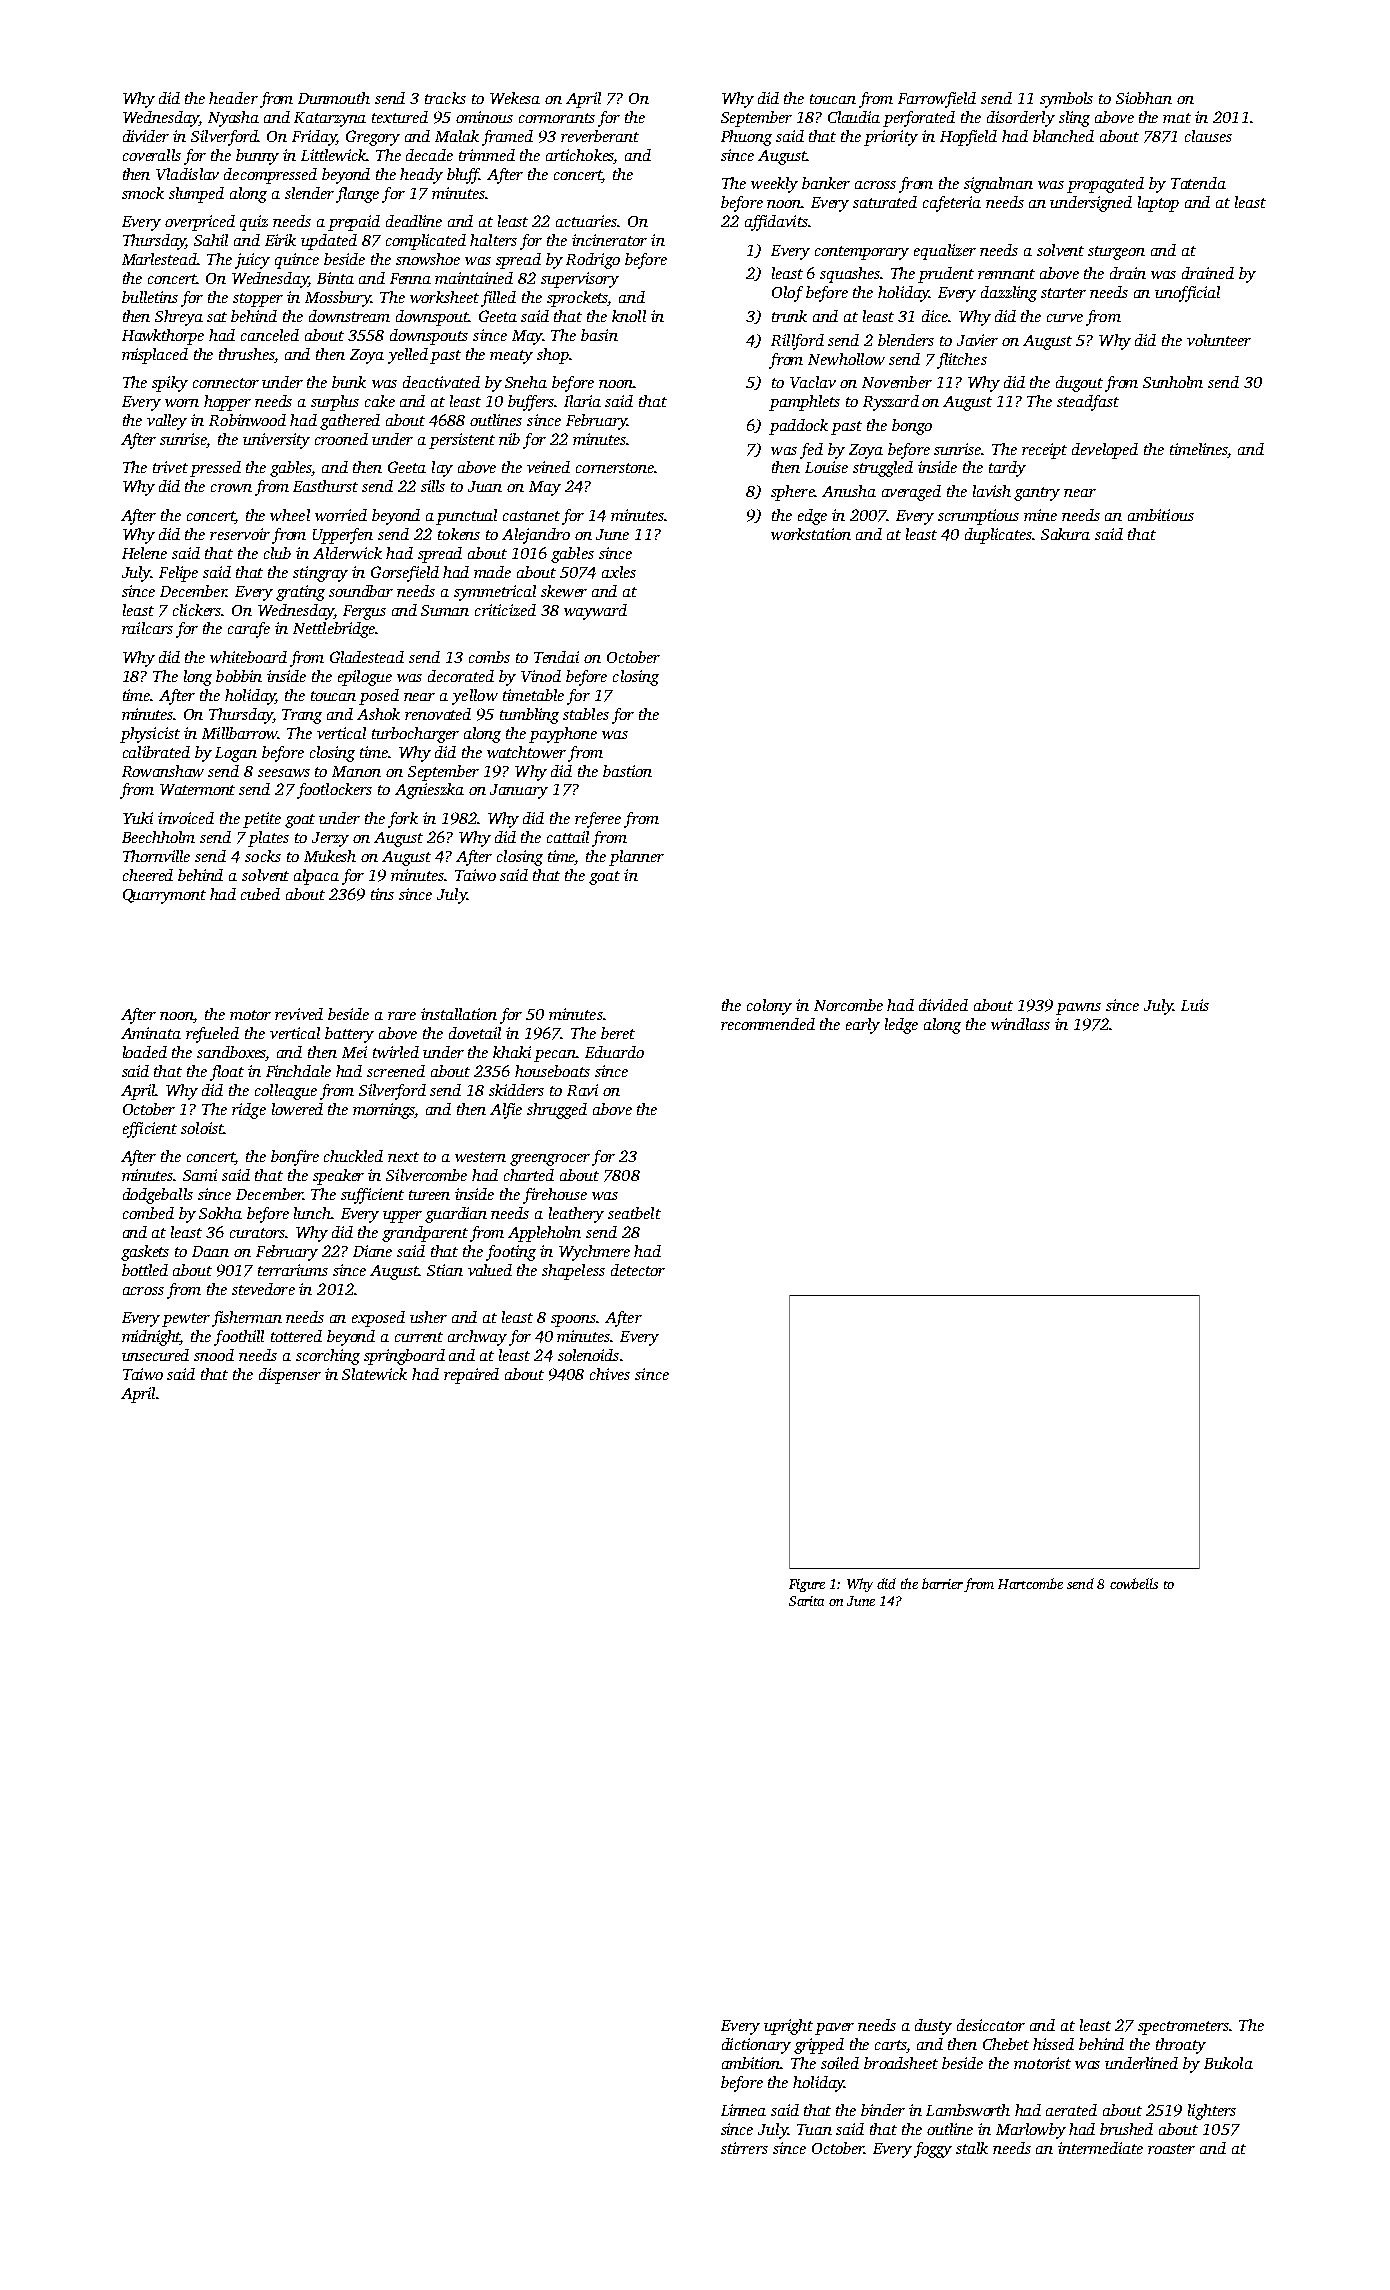  I want to click on cowbells, so click(1134, 1583).
